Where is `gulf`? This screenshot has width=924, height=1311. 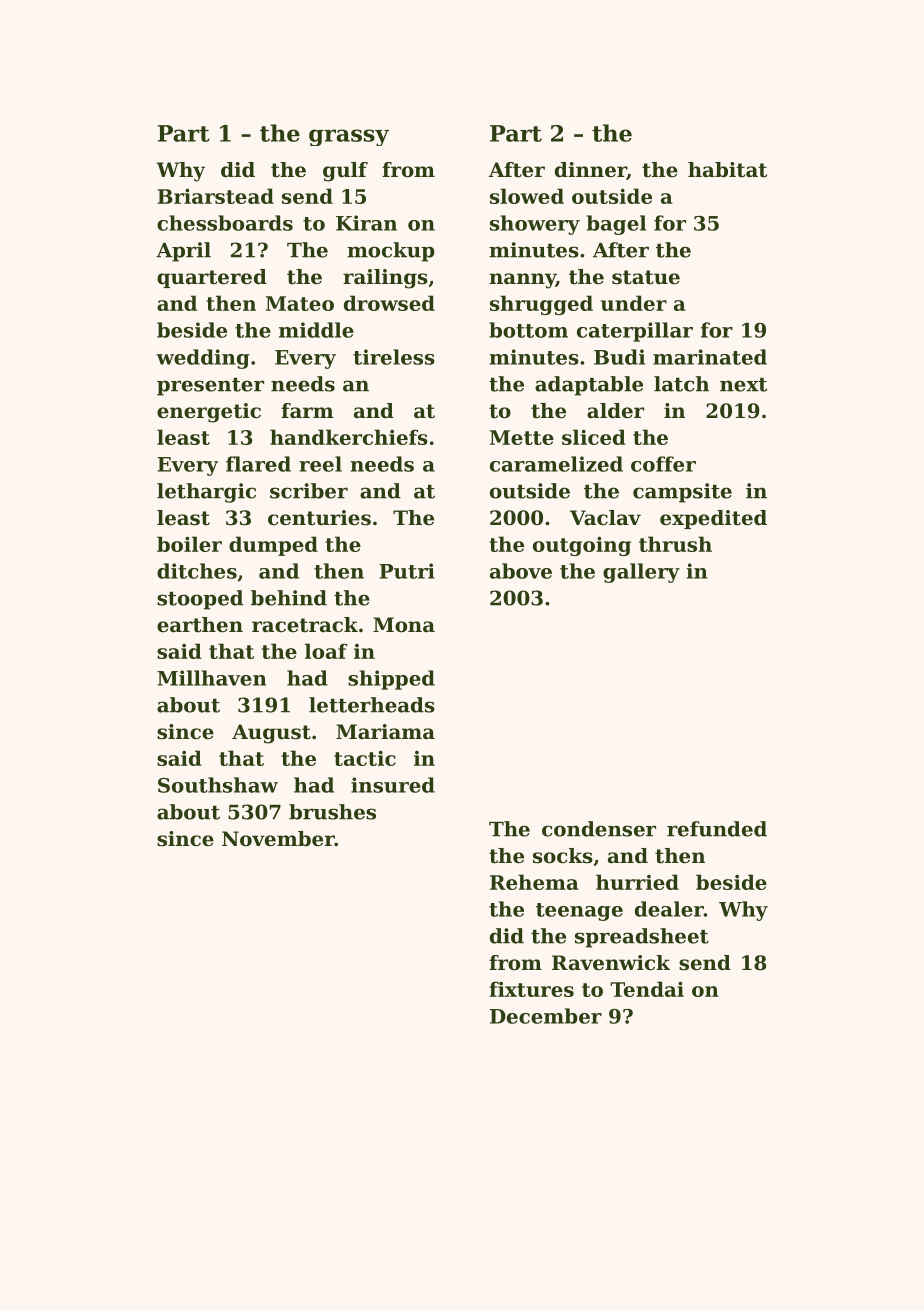 gulf is located at coordinates (345, 172).
